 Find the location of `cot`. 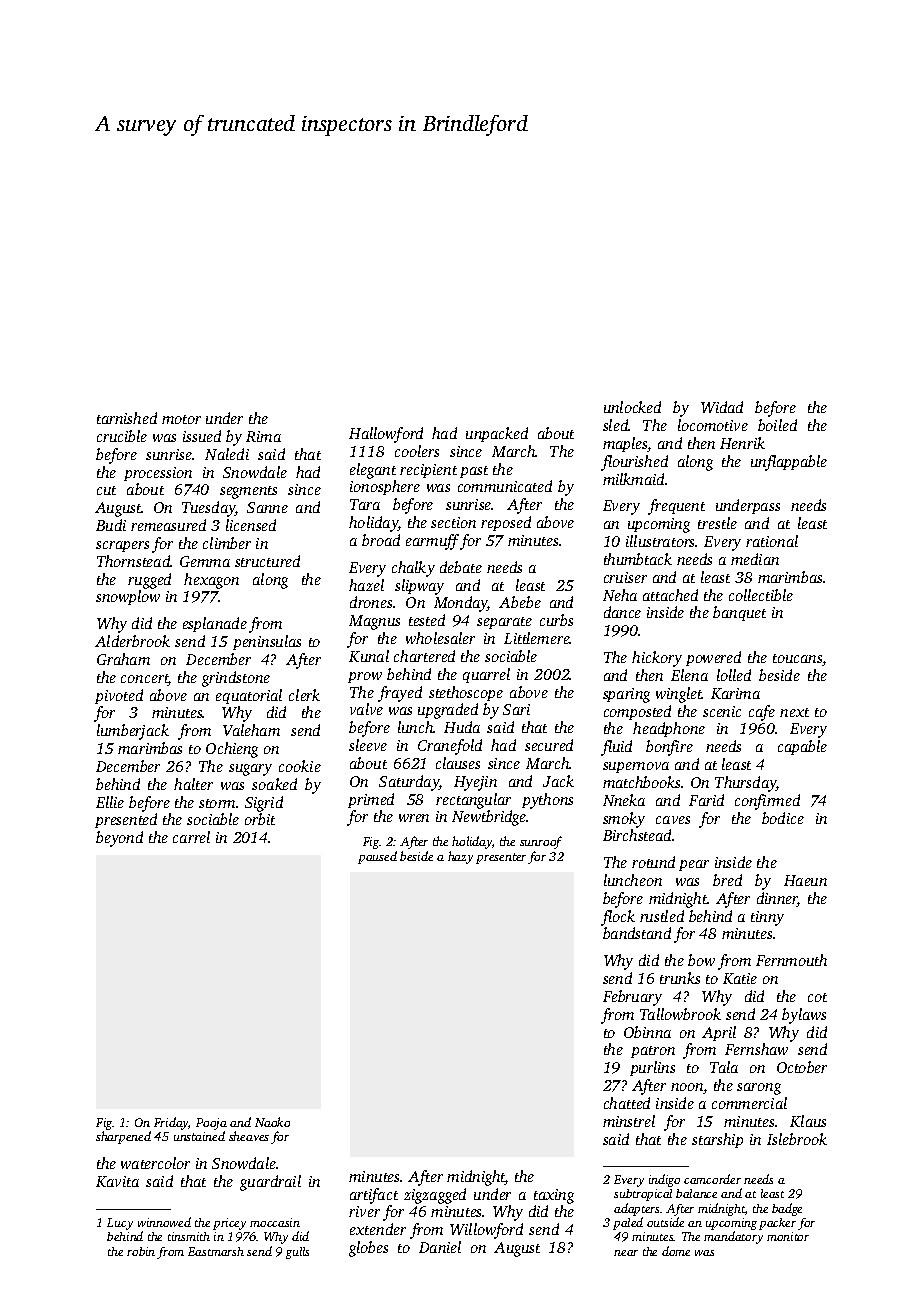

cot is located at coordinates (817, 997).
